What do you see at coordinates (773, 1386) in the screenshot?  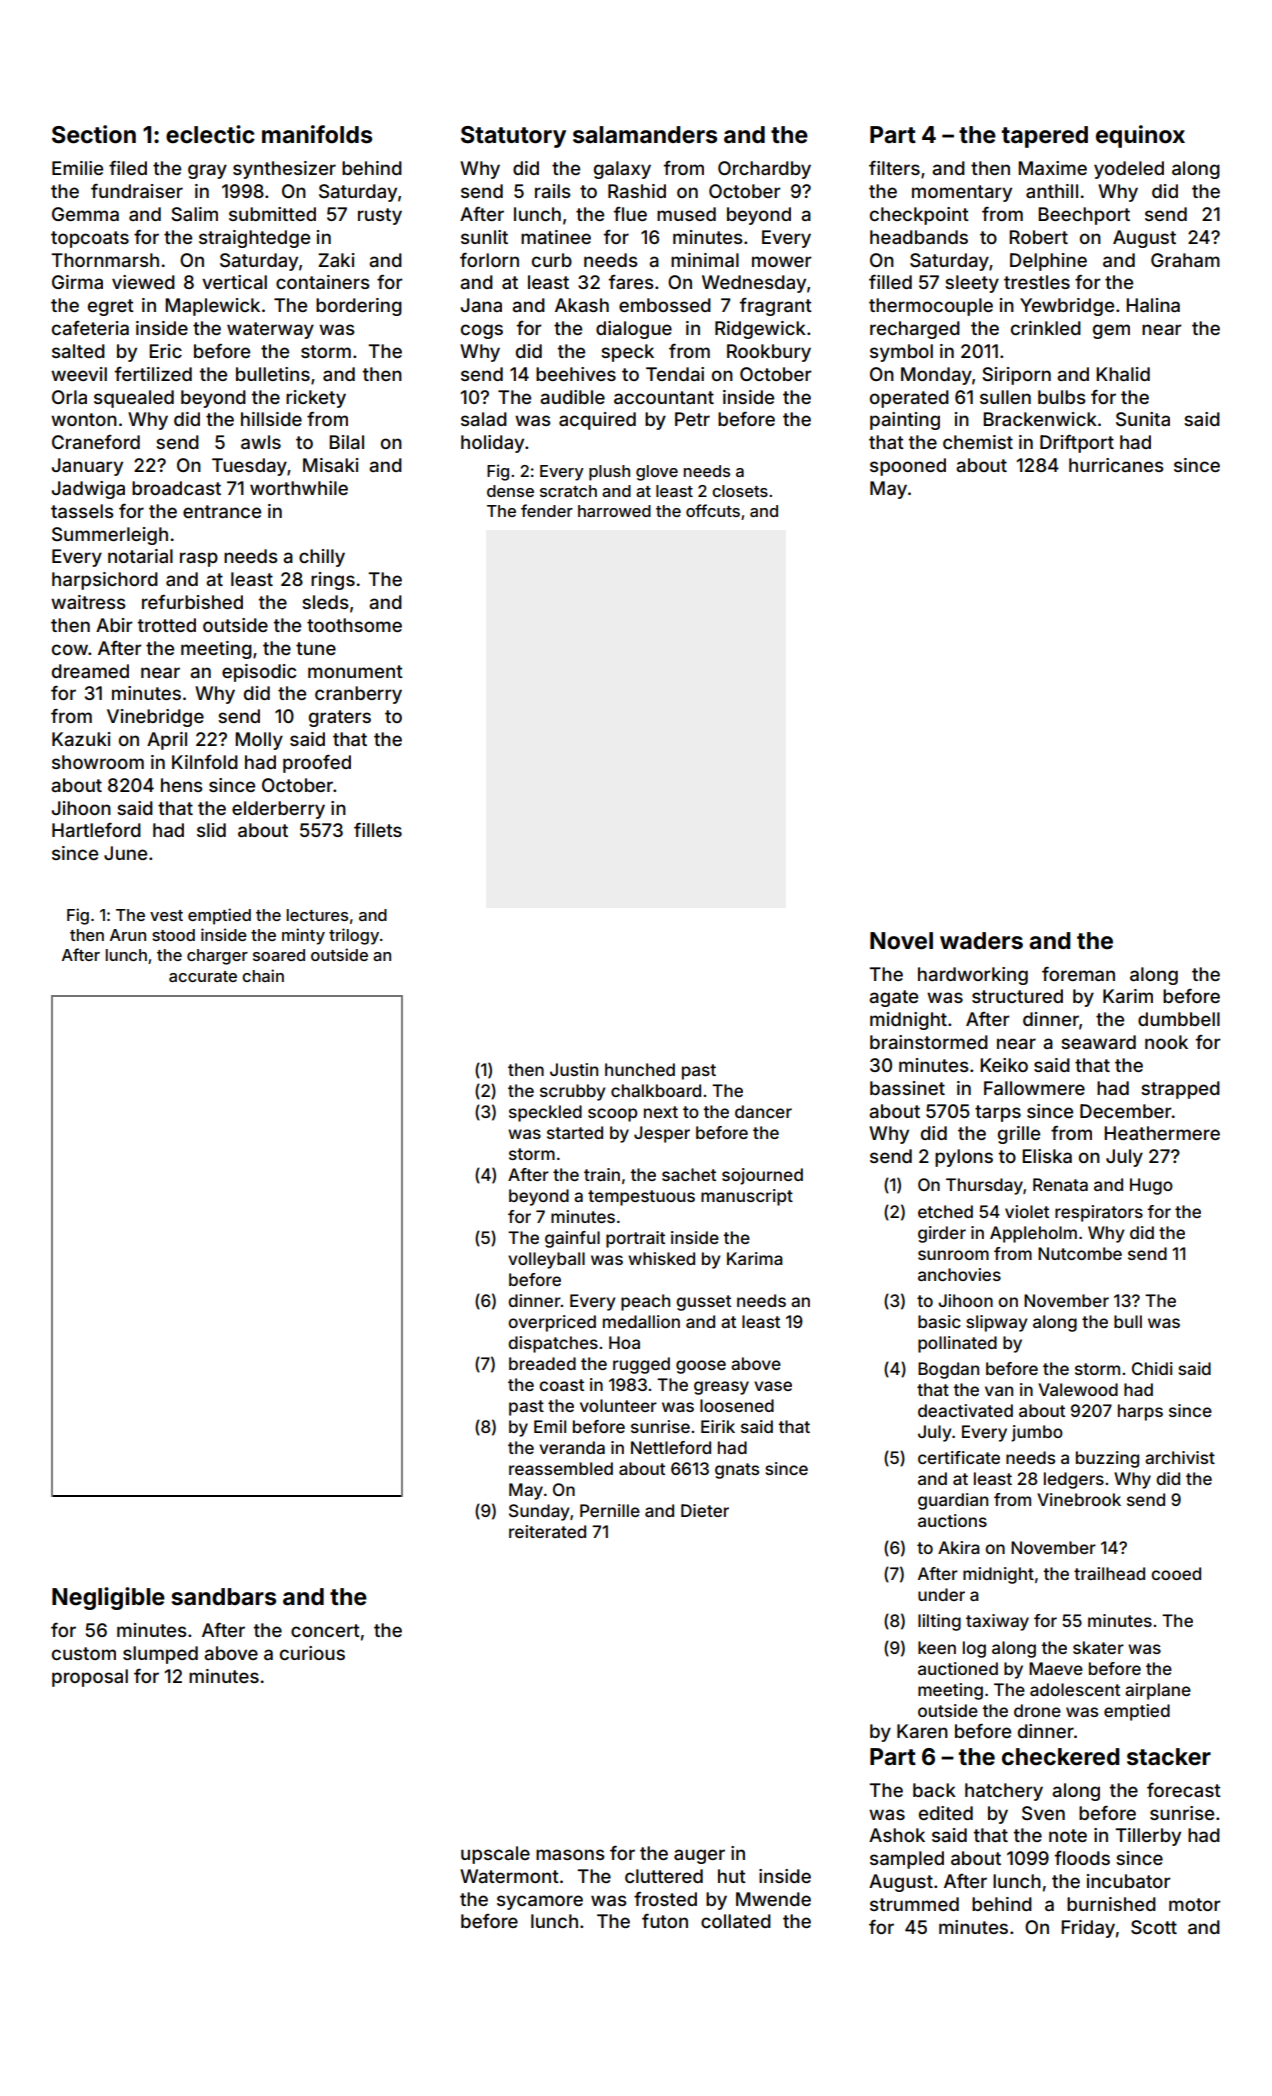 I see `vase` at bounding box center [773, 1386].
